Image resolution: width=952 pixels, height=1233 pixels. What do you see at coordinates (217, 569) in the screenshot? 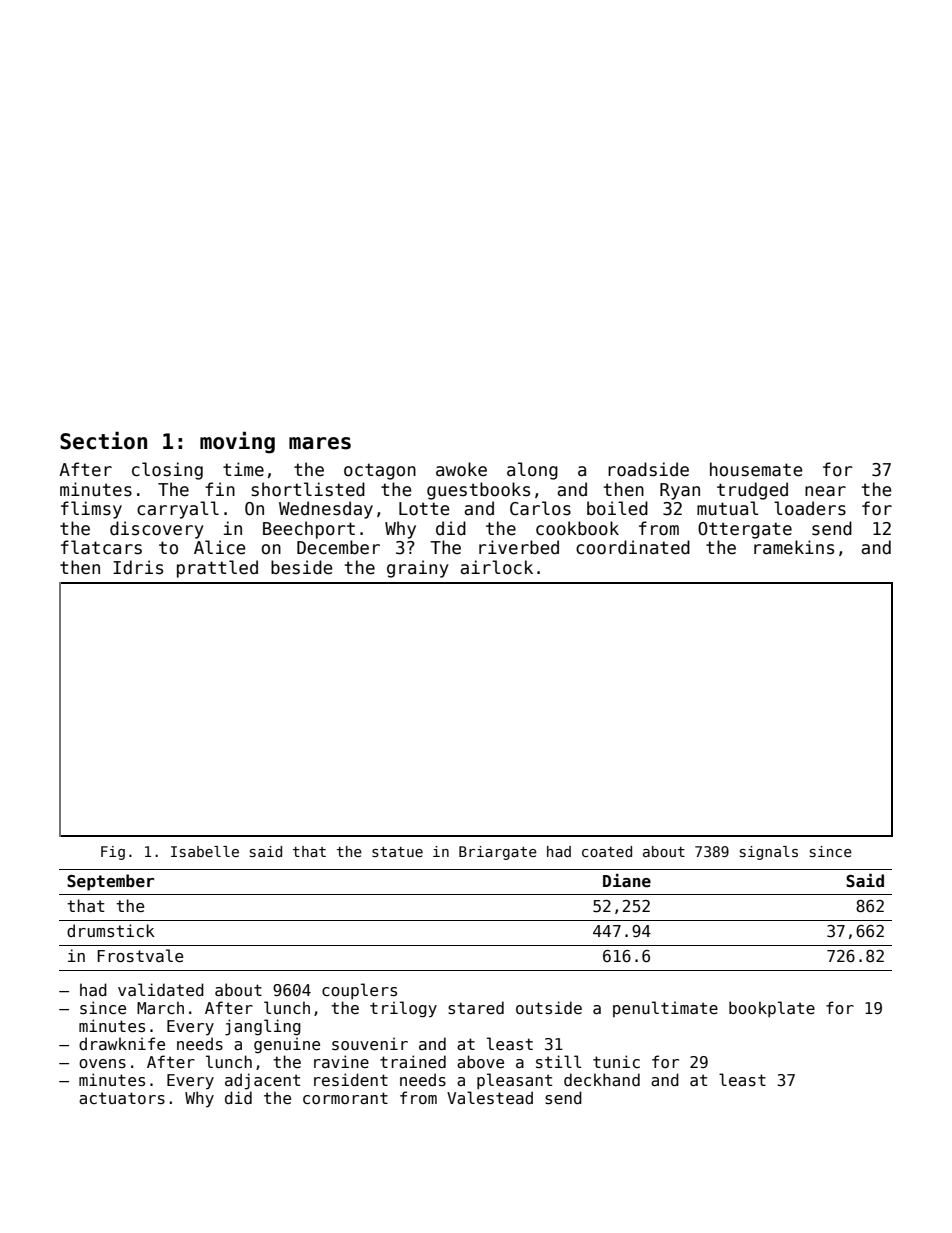
I see `prattled` at bounding box center [217, 569].
